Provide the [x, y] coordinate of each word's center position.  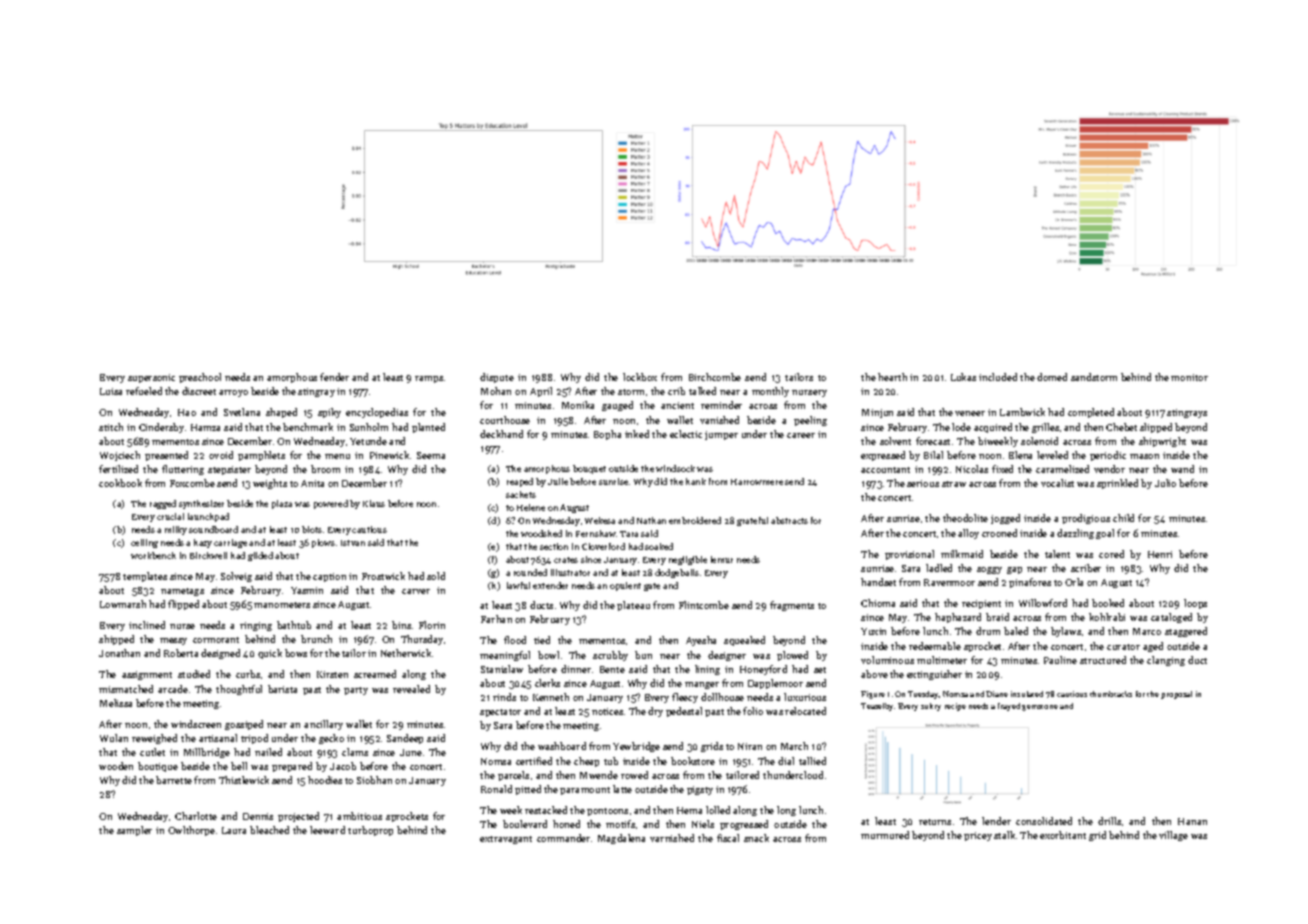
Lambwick [1022, 412]
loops [1195, 604]
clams [355, 752]
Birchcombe [715, 377]
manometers [282, 605]
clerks [547, 683]
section [554, 546]
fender [334, 377]
